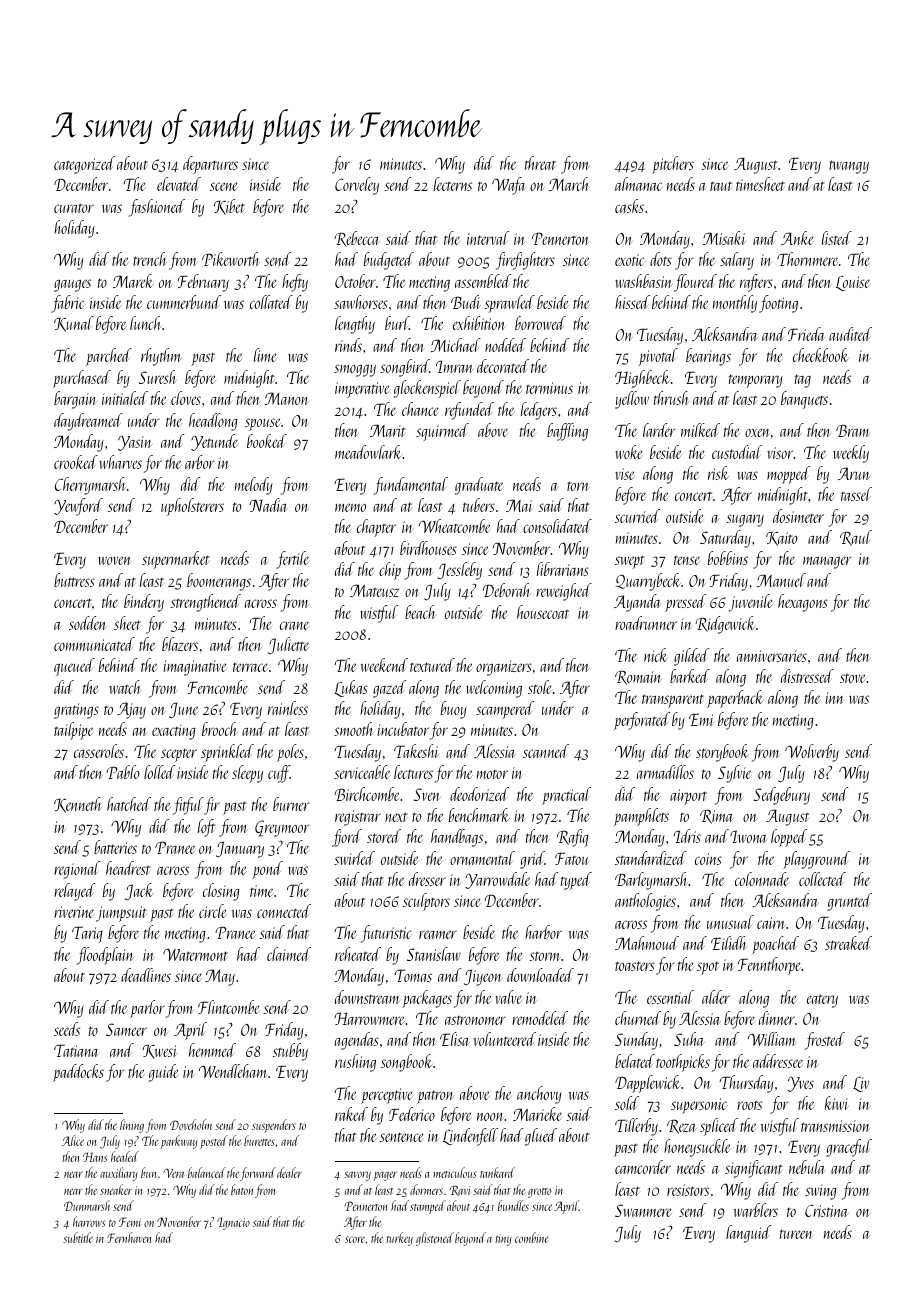  Describe the element at coordinates (73, 1140) in the screenshot. I see `Alice` at that location.
